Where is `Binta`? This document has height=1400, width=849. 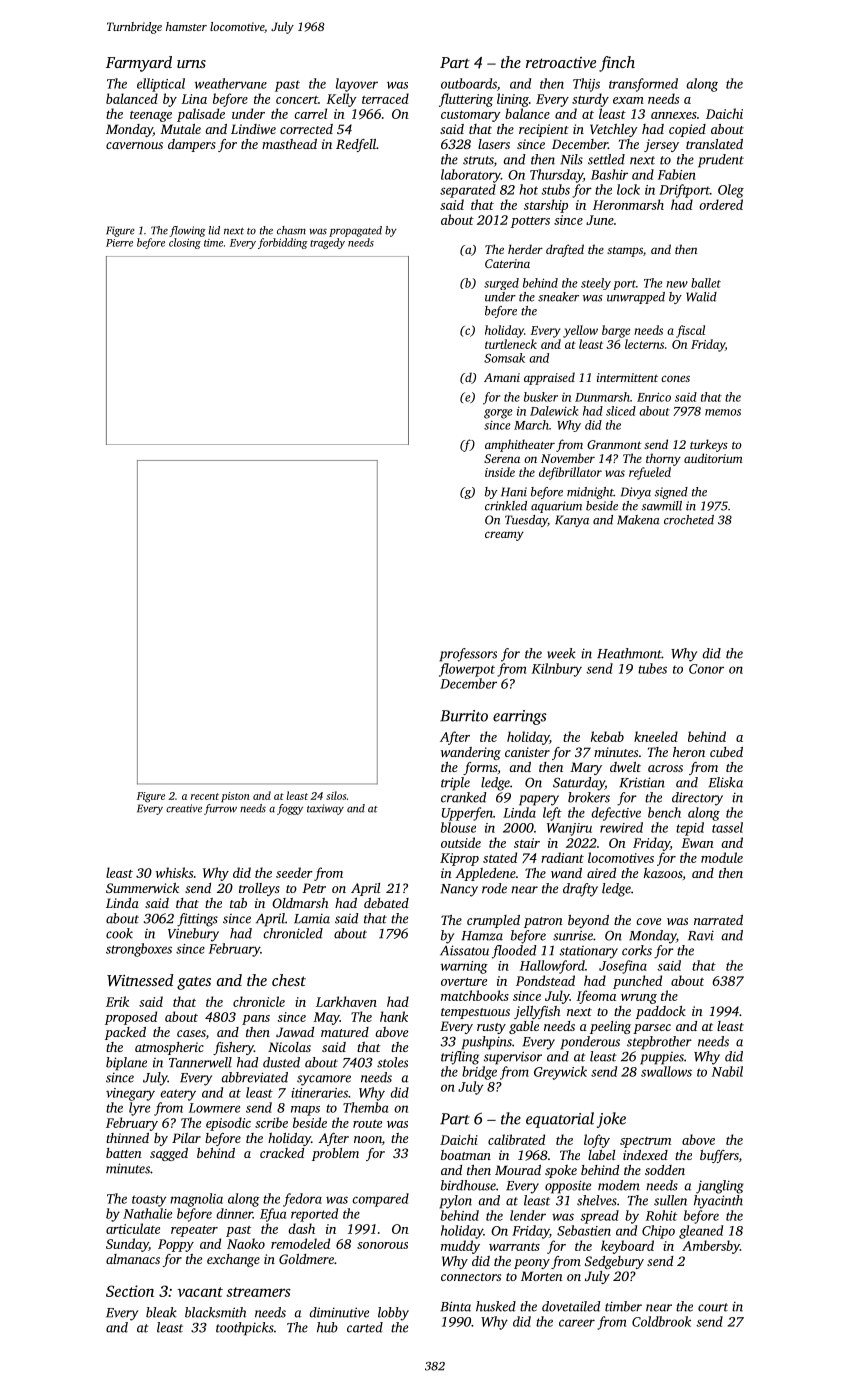 Binta is located at coordinates (455, 1306).
